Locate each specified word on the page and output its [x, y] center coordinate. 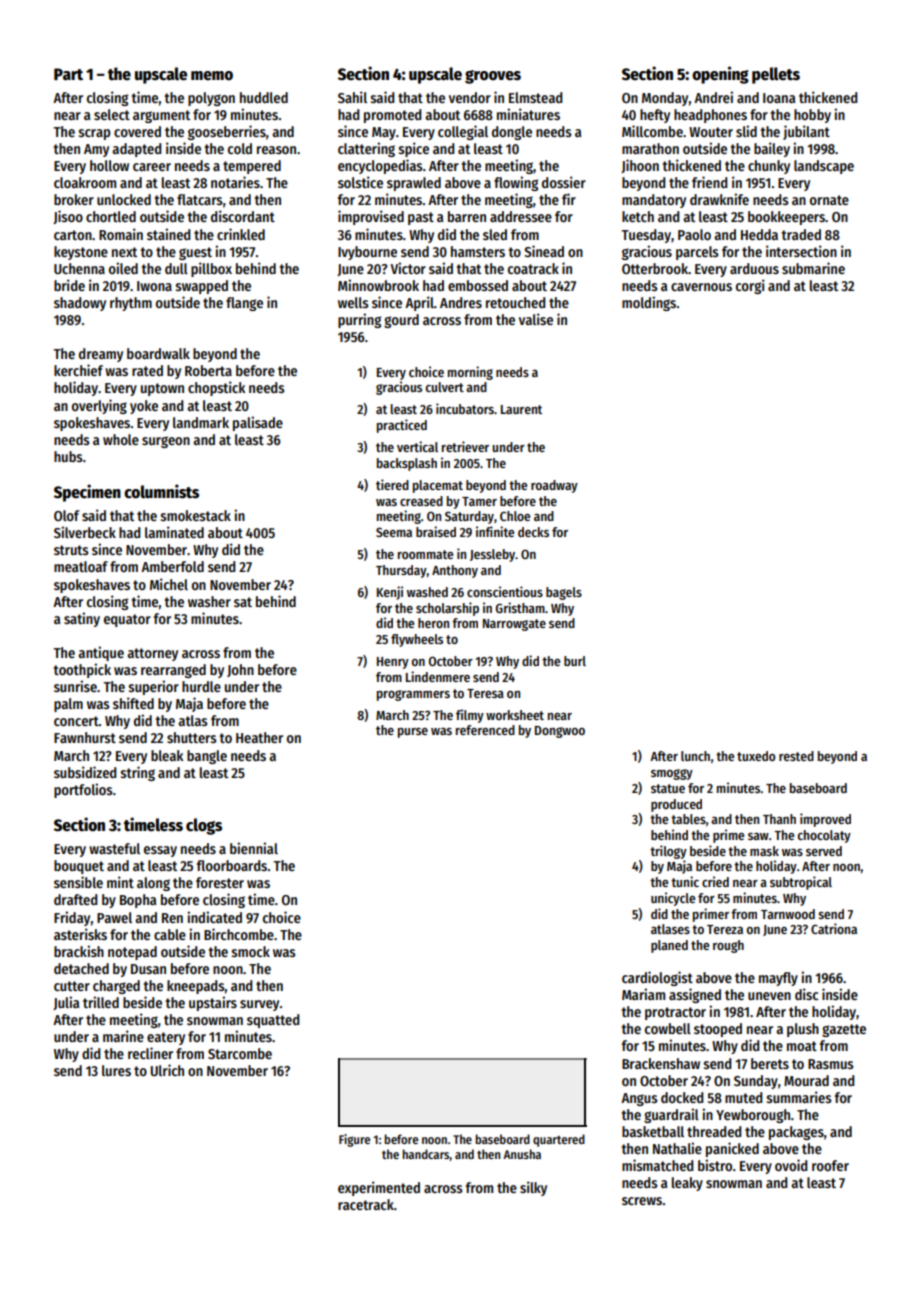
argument [161, 116]
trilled [101, 1002]
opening [720, 75]
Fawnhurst [85, 737]
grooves [493, 77]
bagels [564, 593]
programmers [413, 695]
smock [251, 951]
